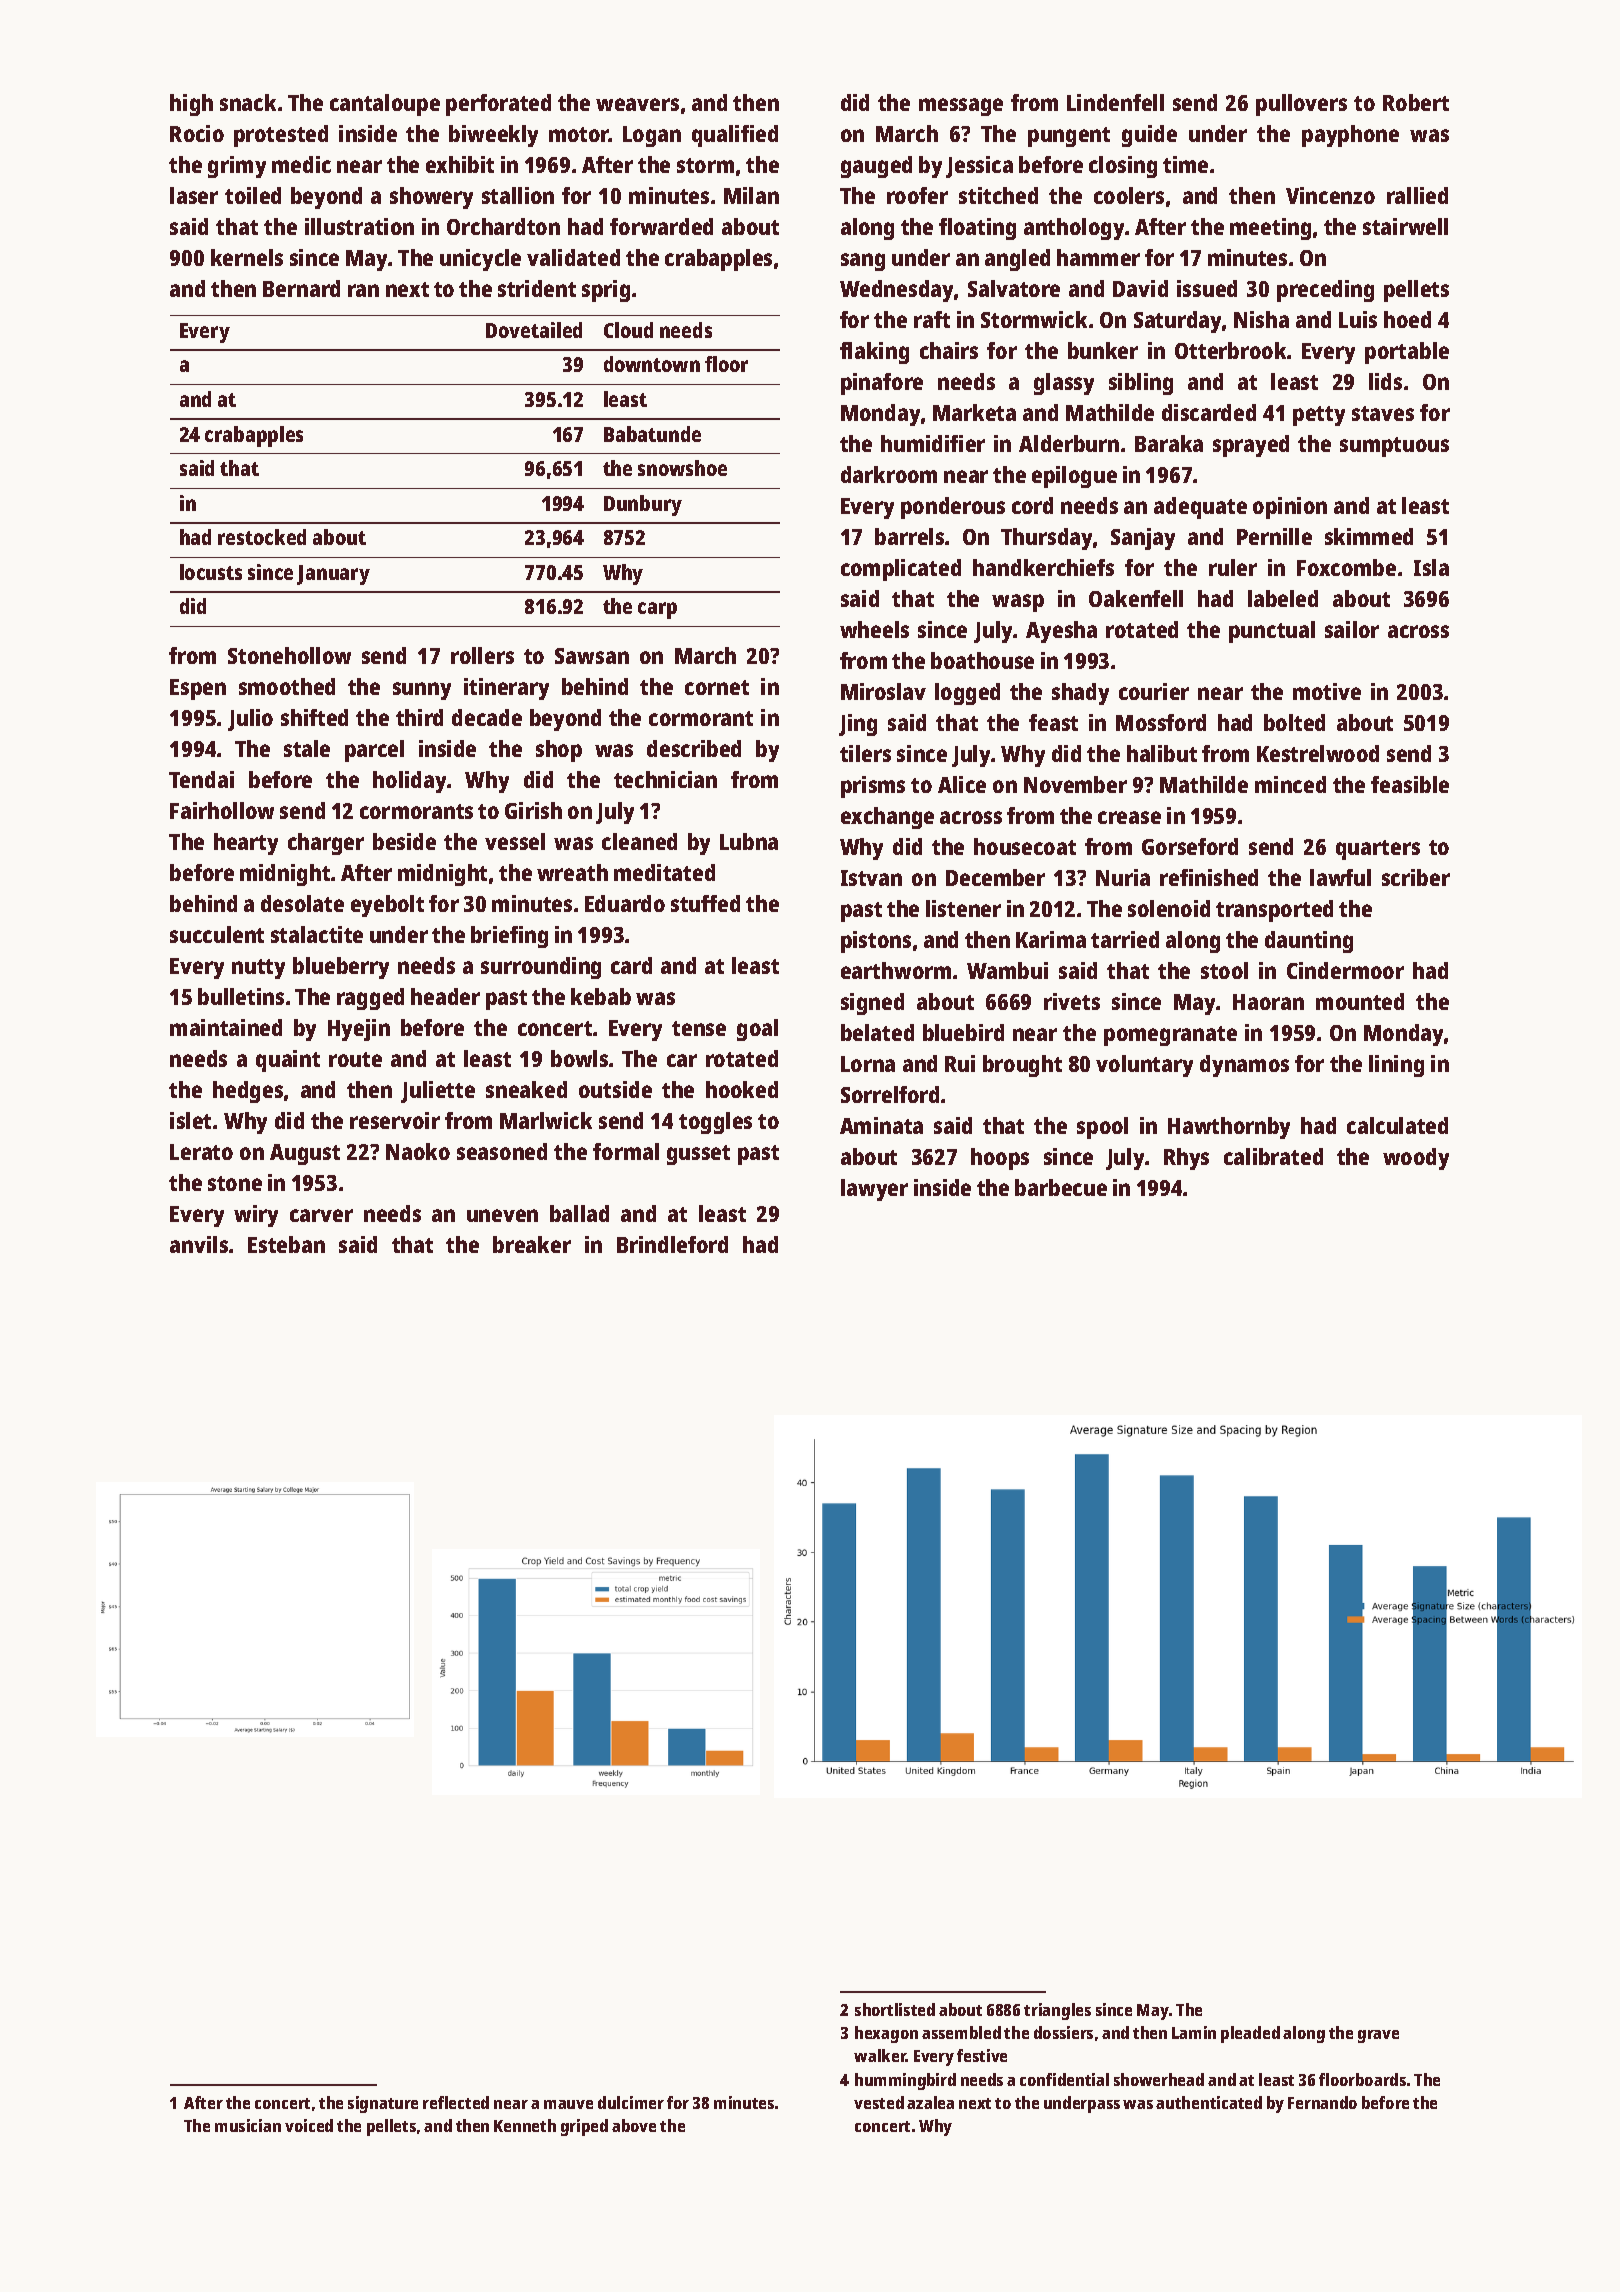 The width and height of the page is (1620, 2292). I want to click on high, so click(191, 105).
